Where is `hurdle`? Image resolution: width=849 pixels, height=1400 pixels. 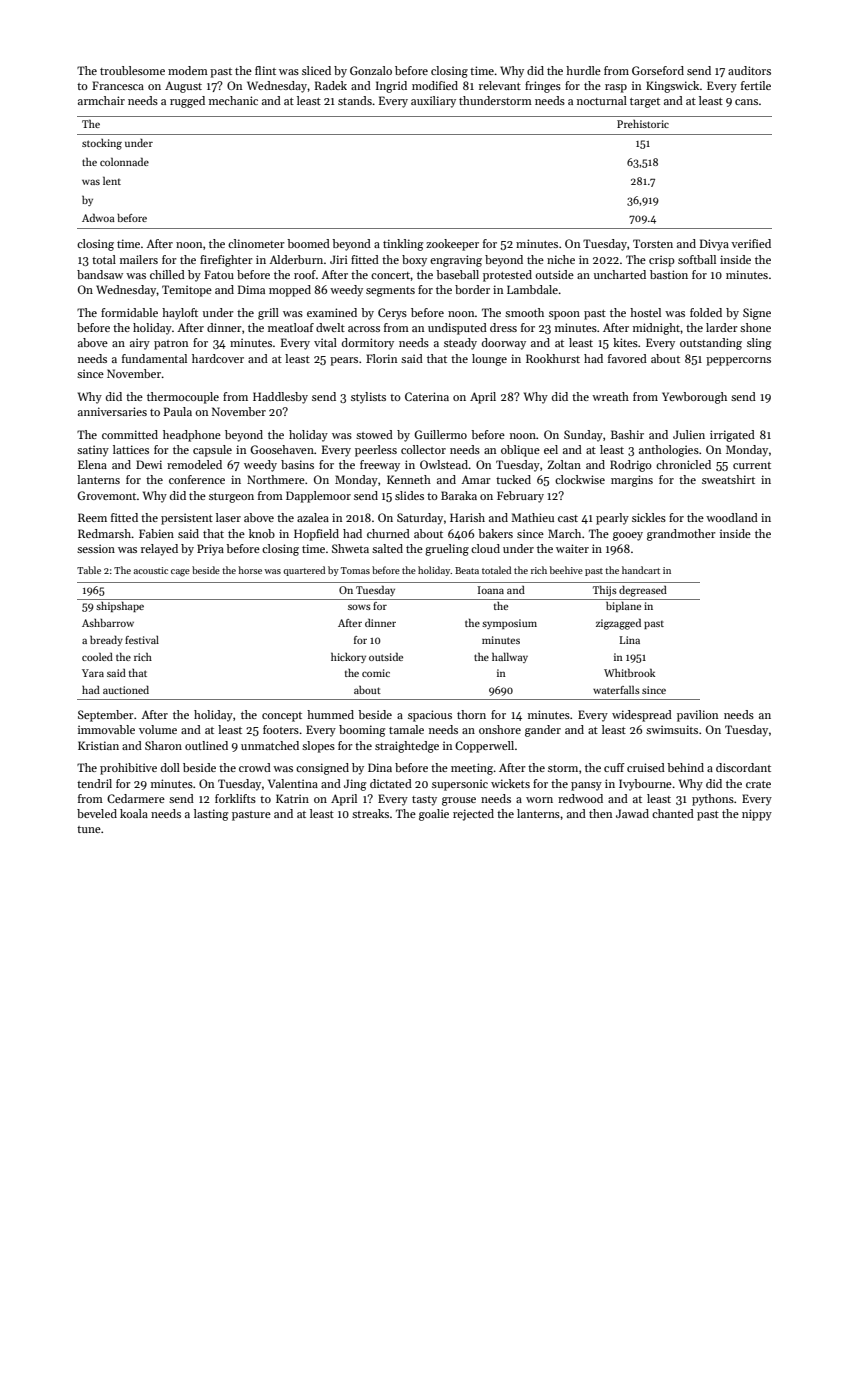
hurdle is located at coordinates (583, 70).
